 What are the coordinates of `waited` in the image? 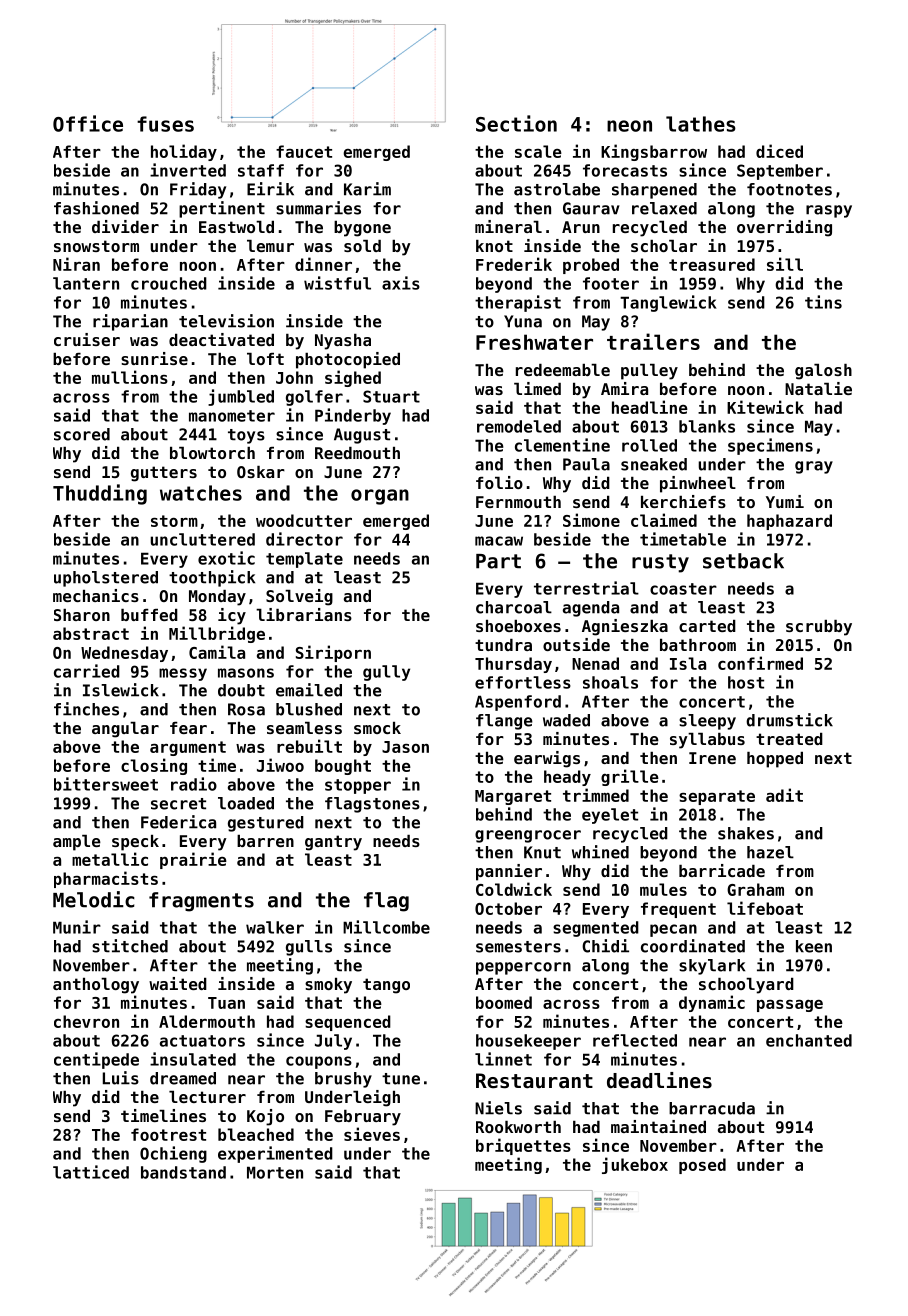 It's located at (178, 983).
